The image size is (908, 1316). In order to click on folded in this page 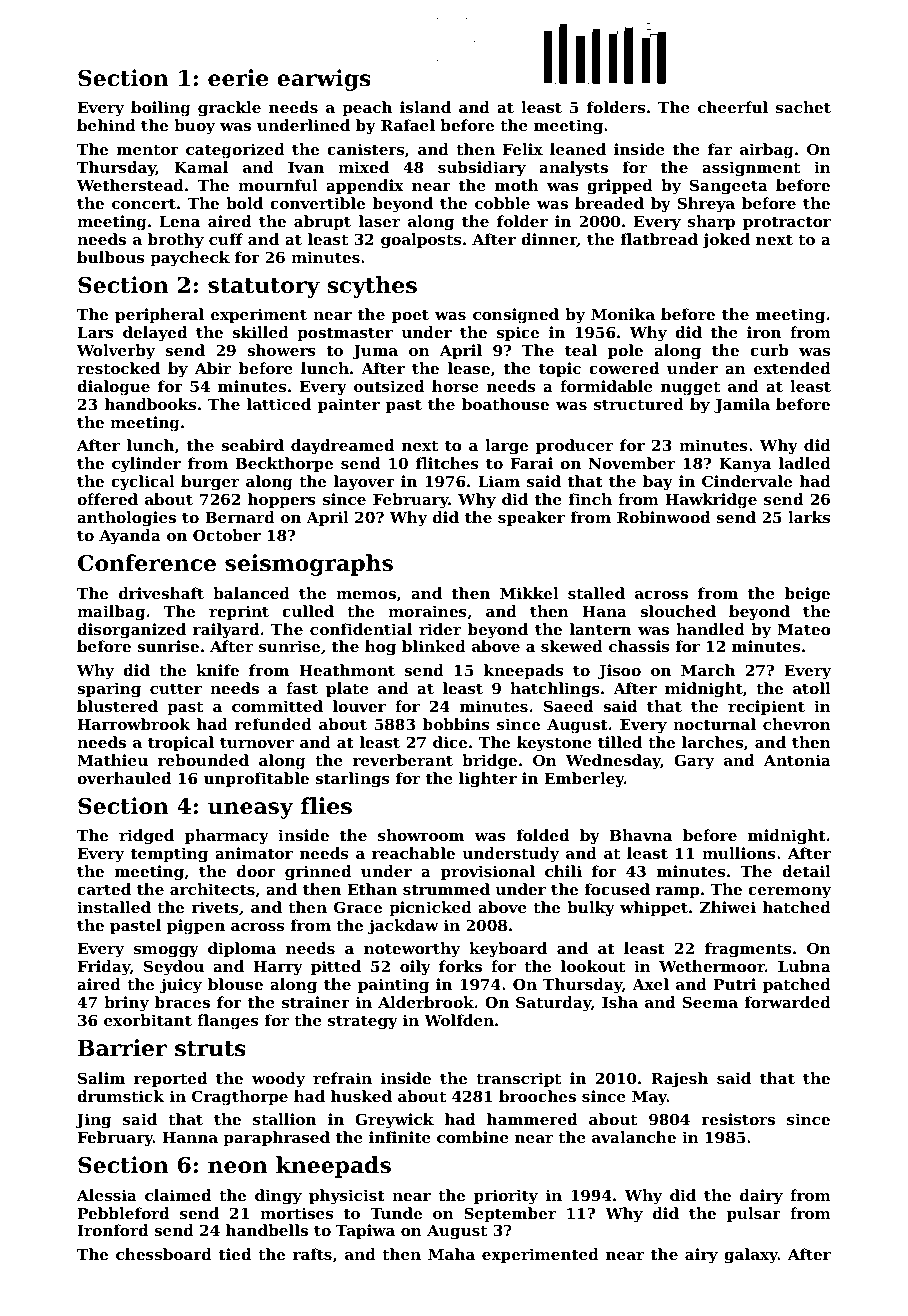, I will do `click(543, 835)`.
